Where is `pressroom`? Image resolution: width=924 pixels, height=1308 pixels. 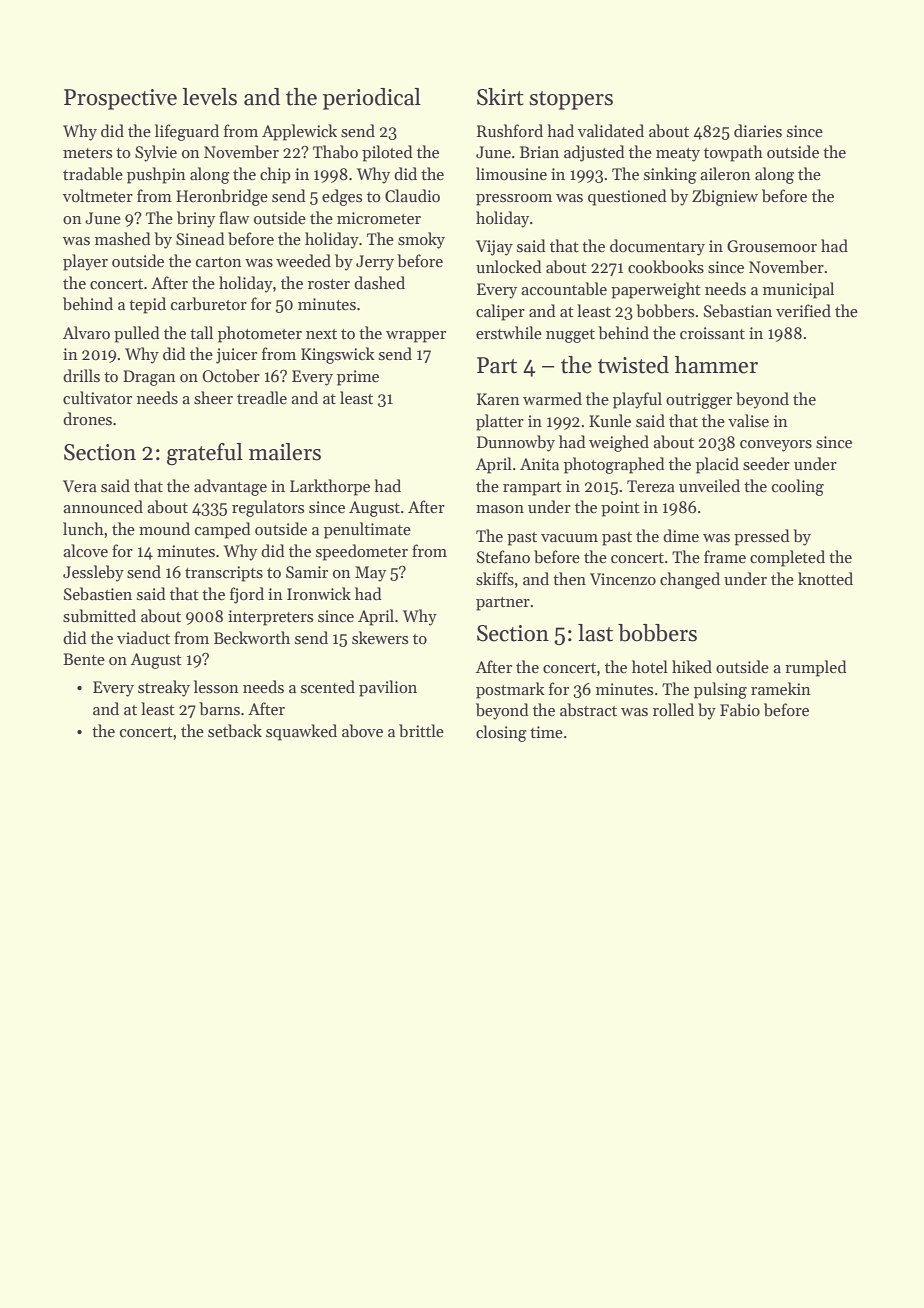
pressroom is located at coordinates (514, 200).
